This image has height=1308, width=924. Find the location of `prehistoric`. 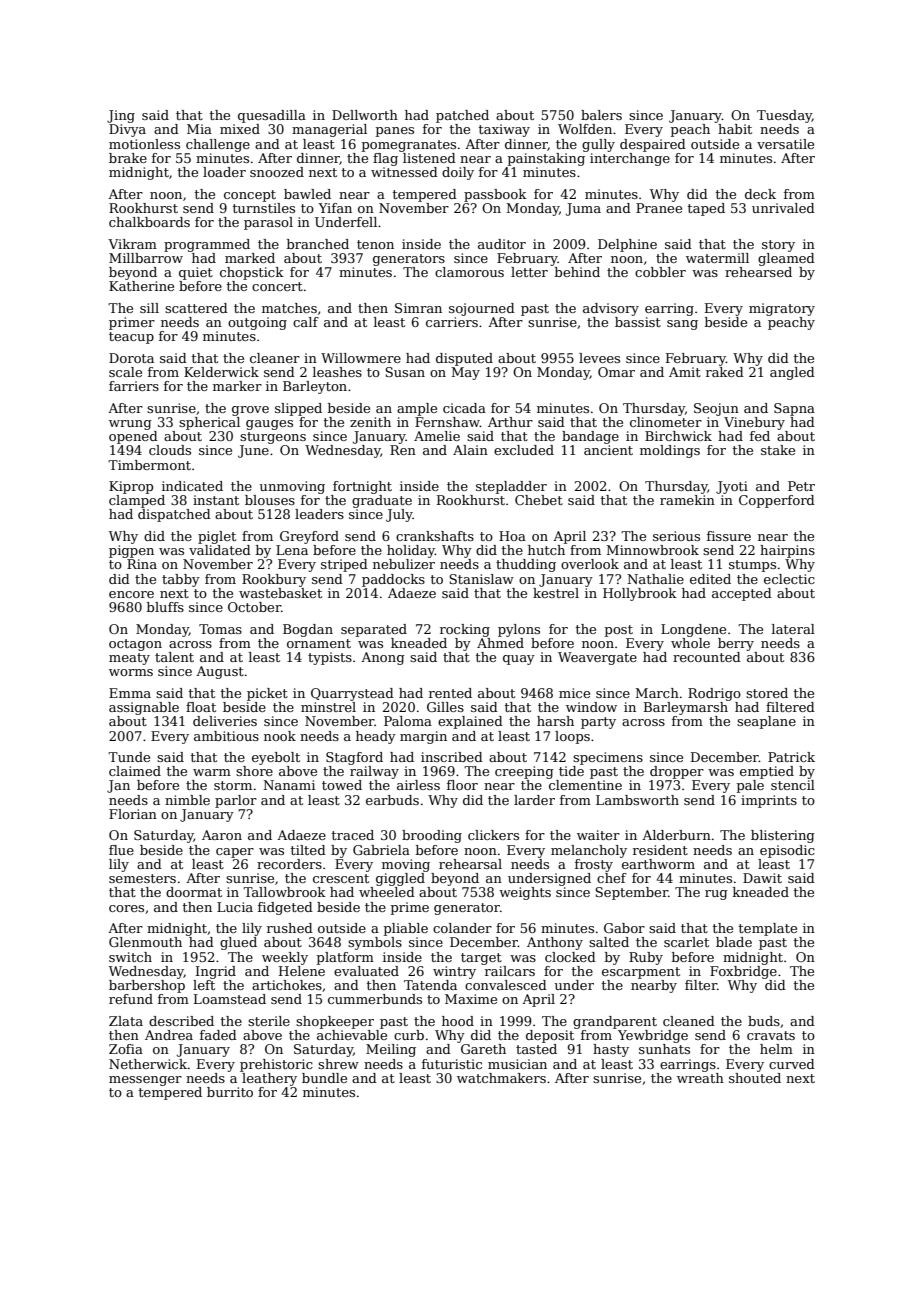

prehistoric is located at coordinates (276, 1065).
